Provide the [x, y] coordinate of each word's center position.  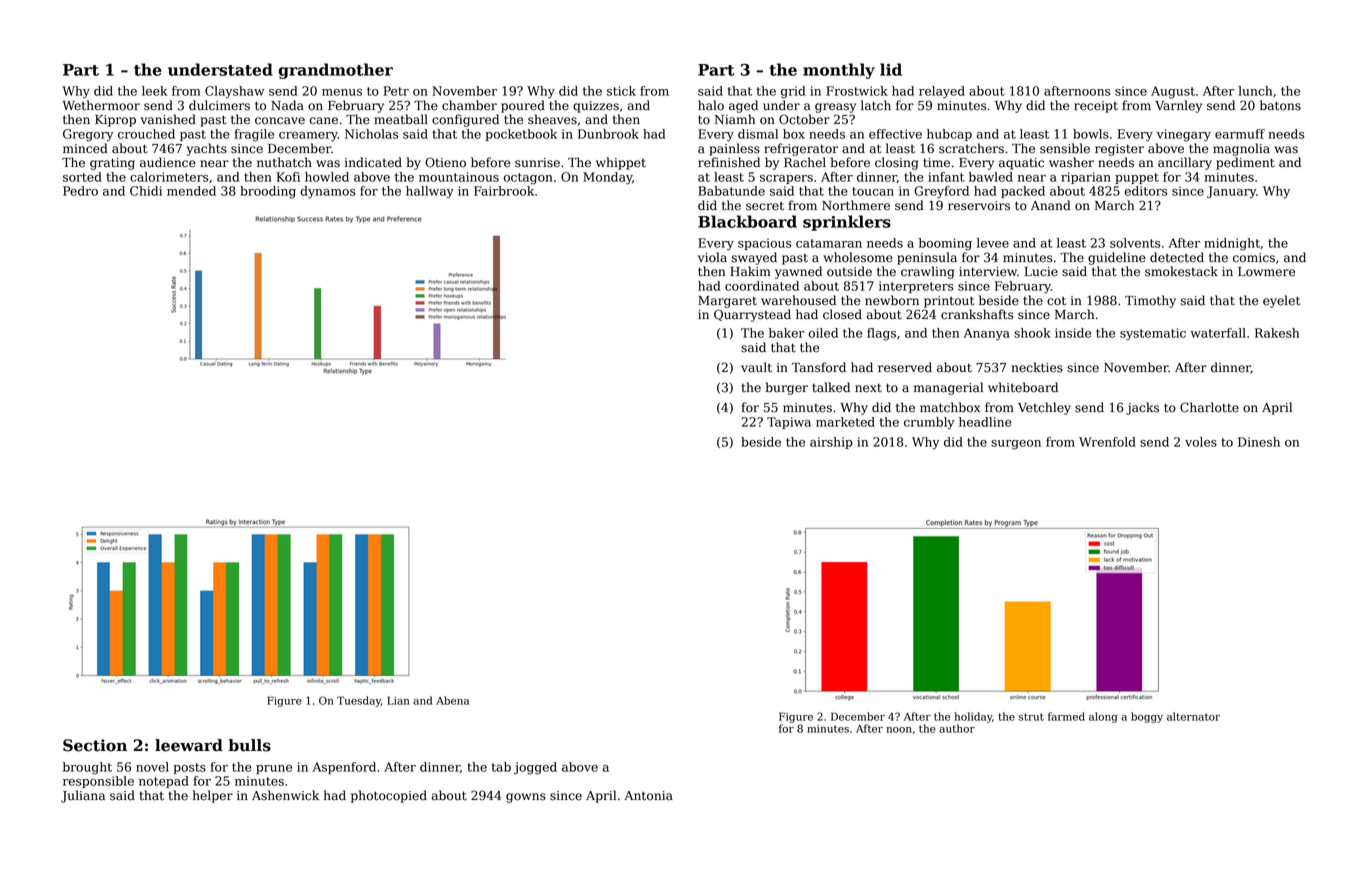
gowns [526, 798]
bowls [1091, 134]
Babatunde [731, 191]
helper [213, 796]
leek [155, 91]
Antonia [648, 796]
